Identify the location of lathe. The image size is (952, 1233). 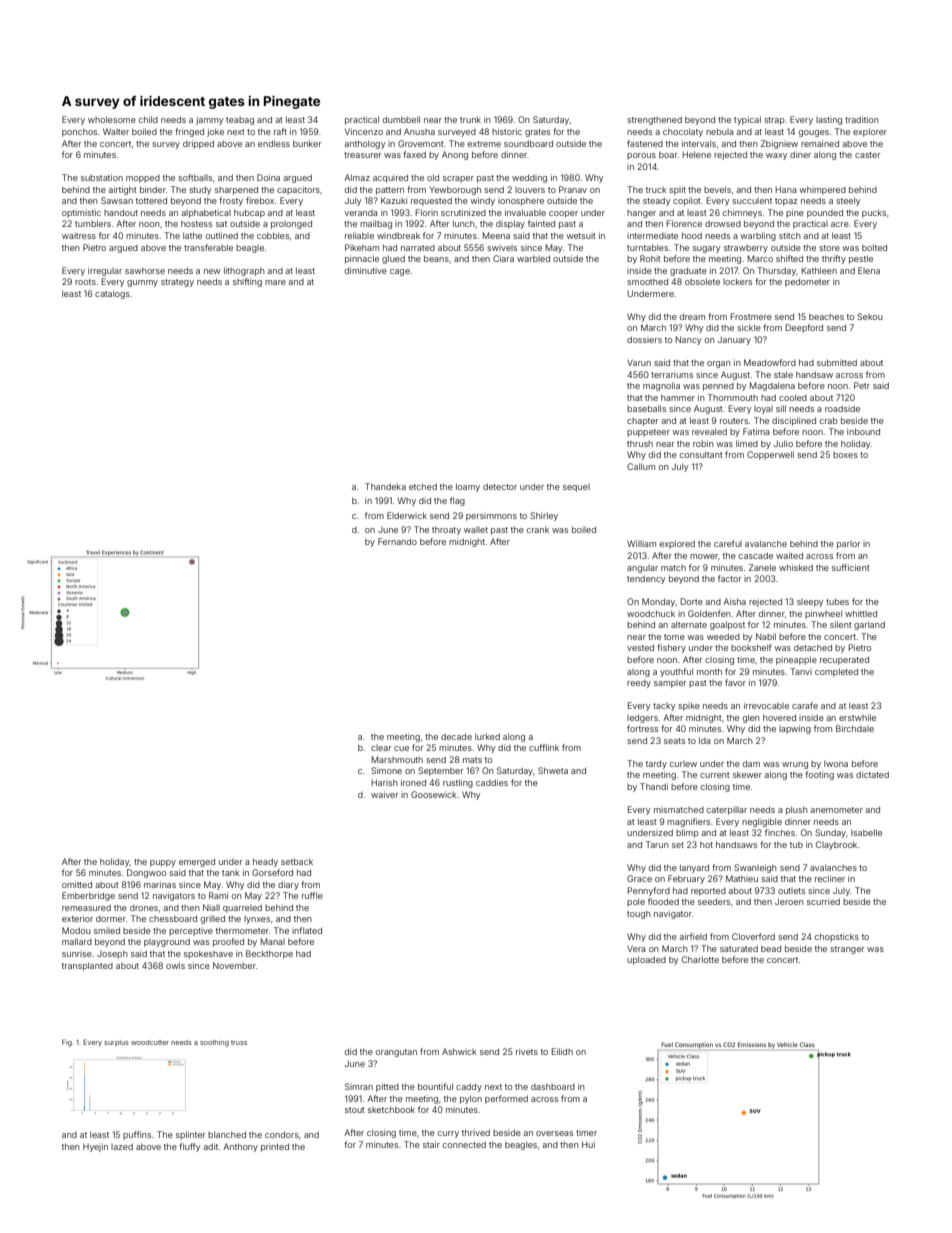
(192, 235).
